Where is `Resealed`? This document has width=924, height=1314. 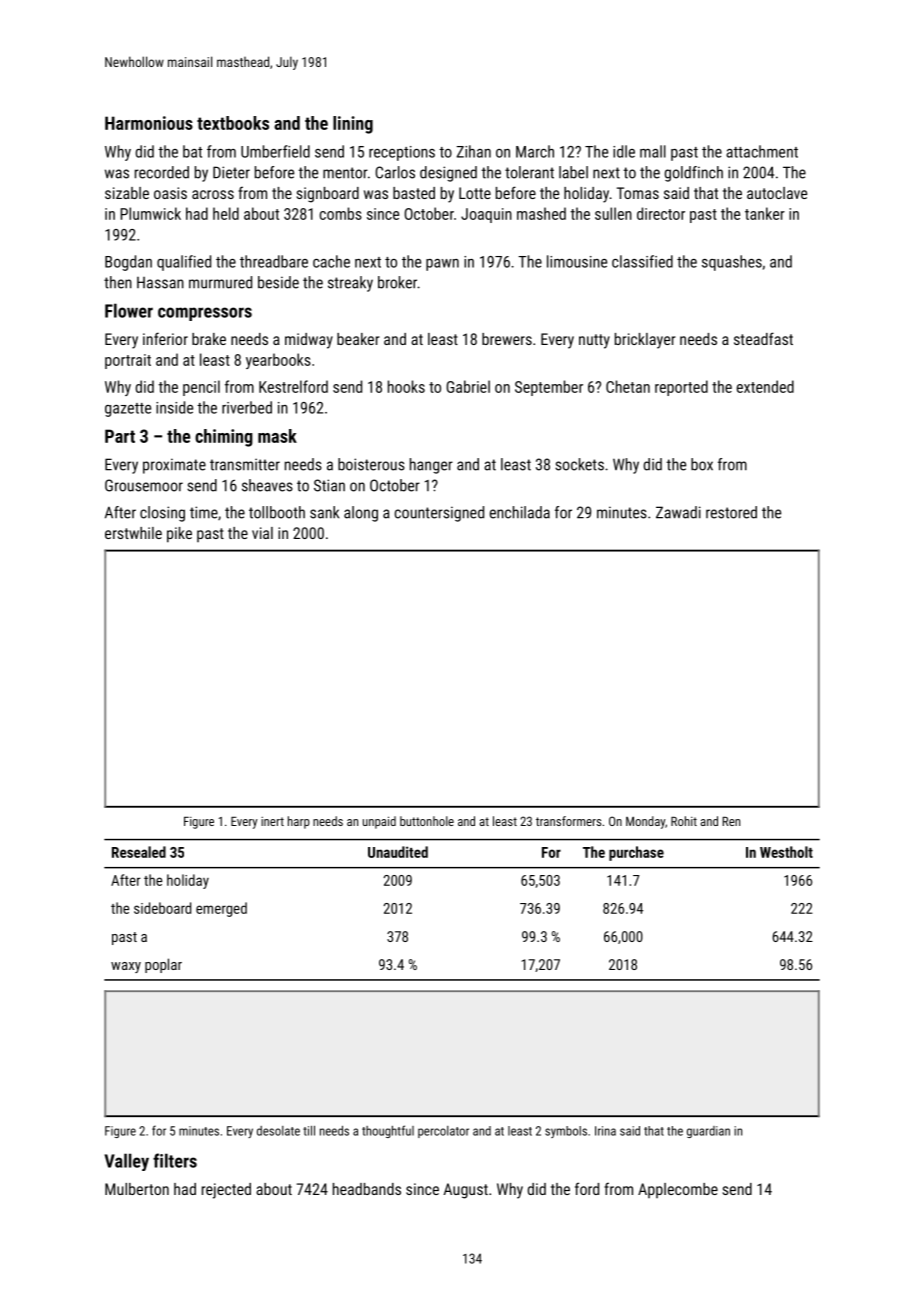
Resealed is located at coordinates (139, 852).
